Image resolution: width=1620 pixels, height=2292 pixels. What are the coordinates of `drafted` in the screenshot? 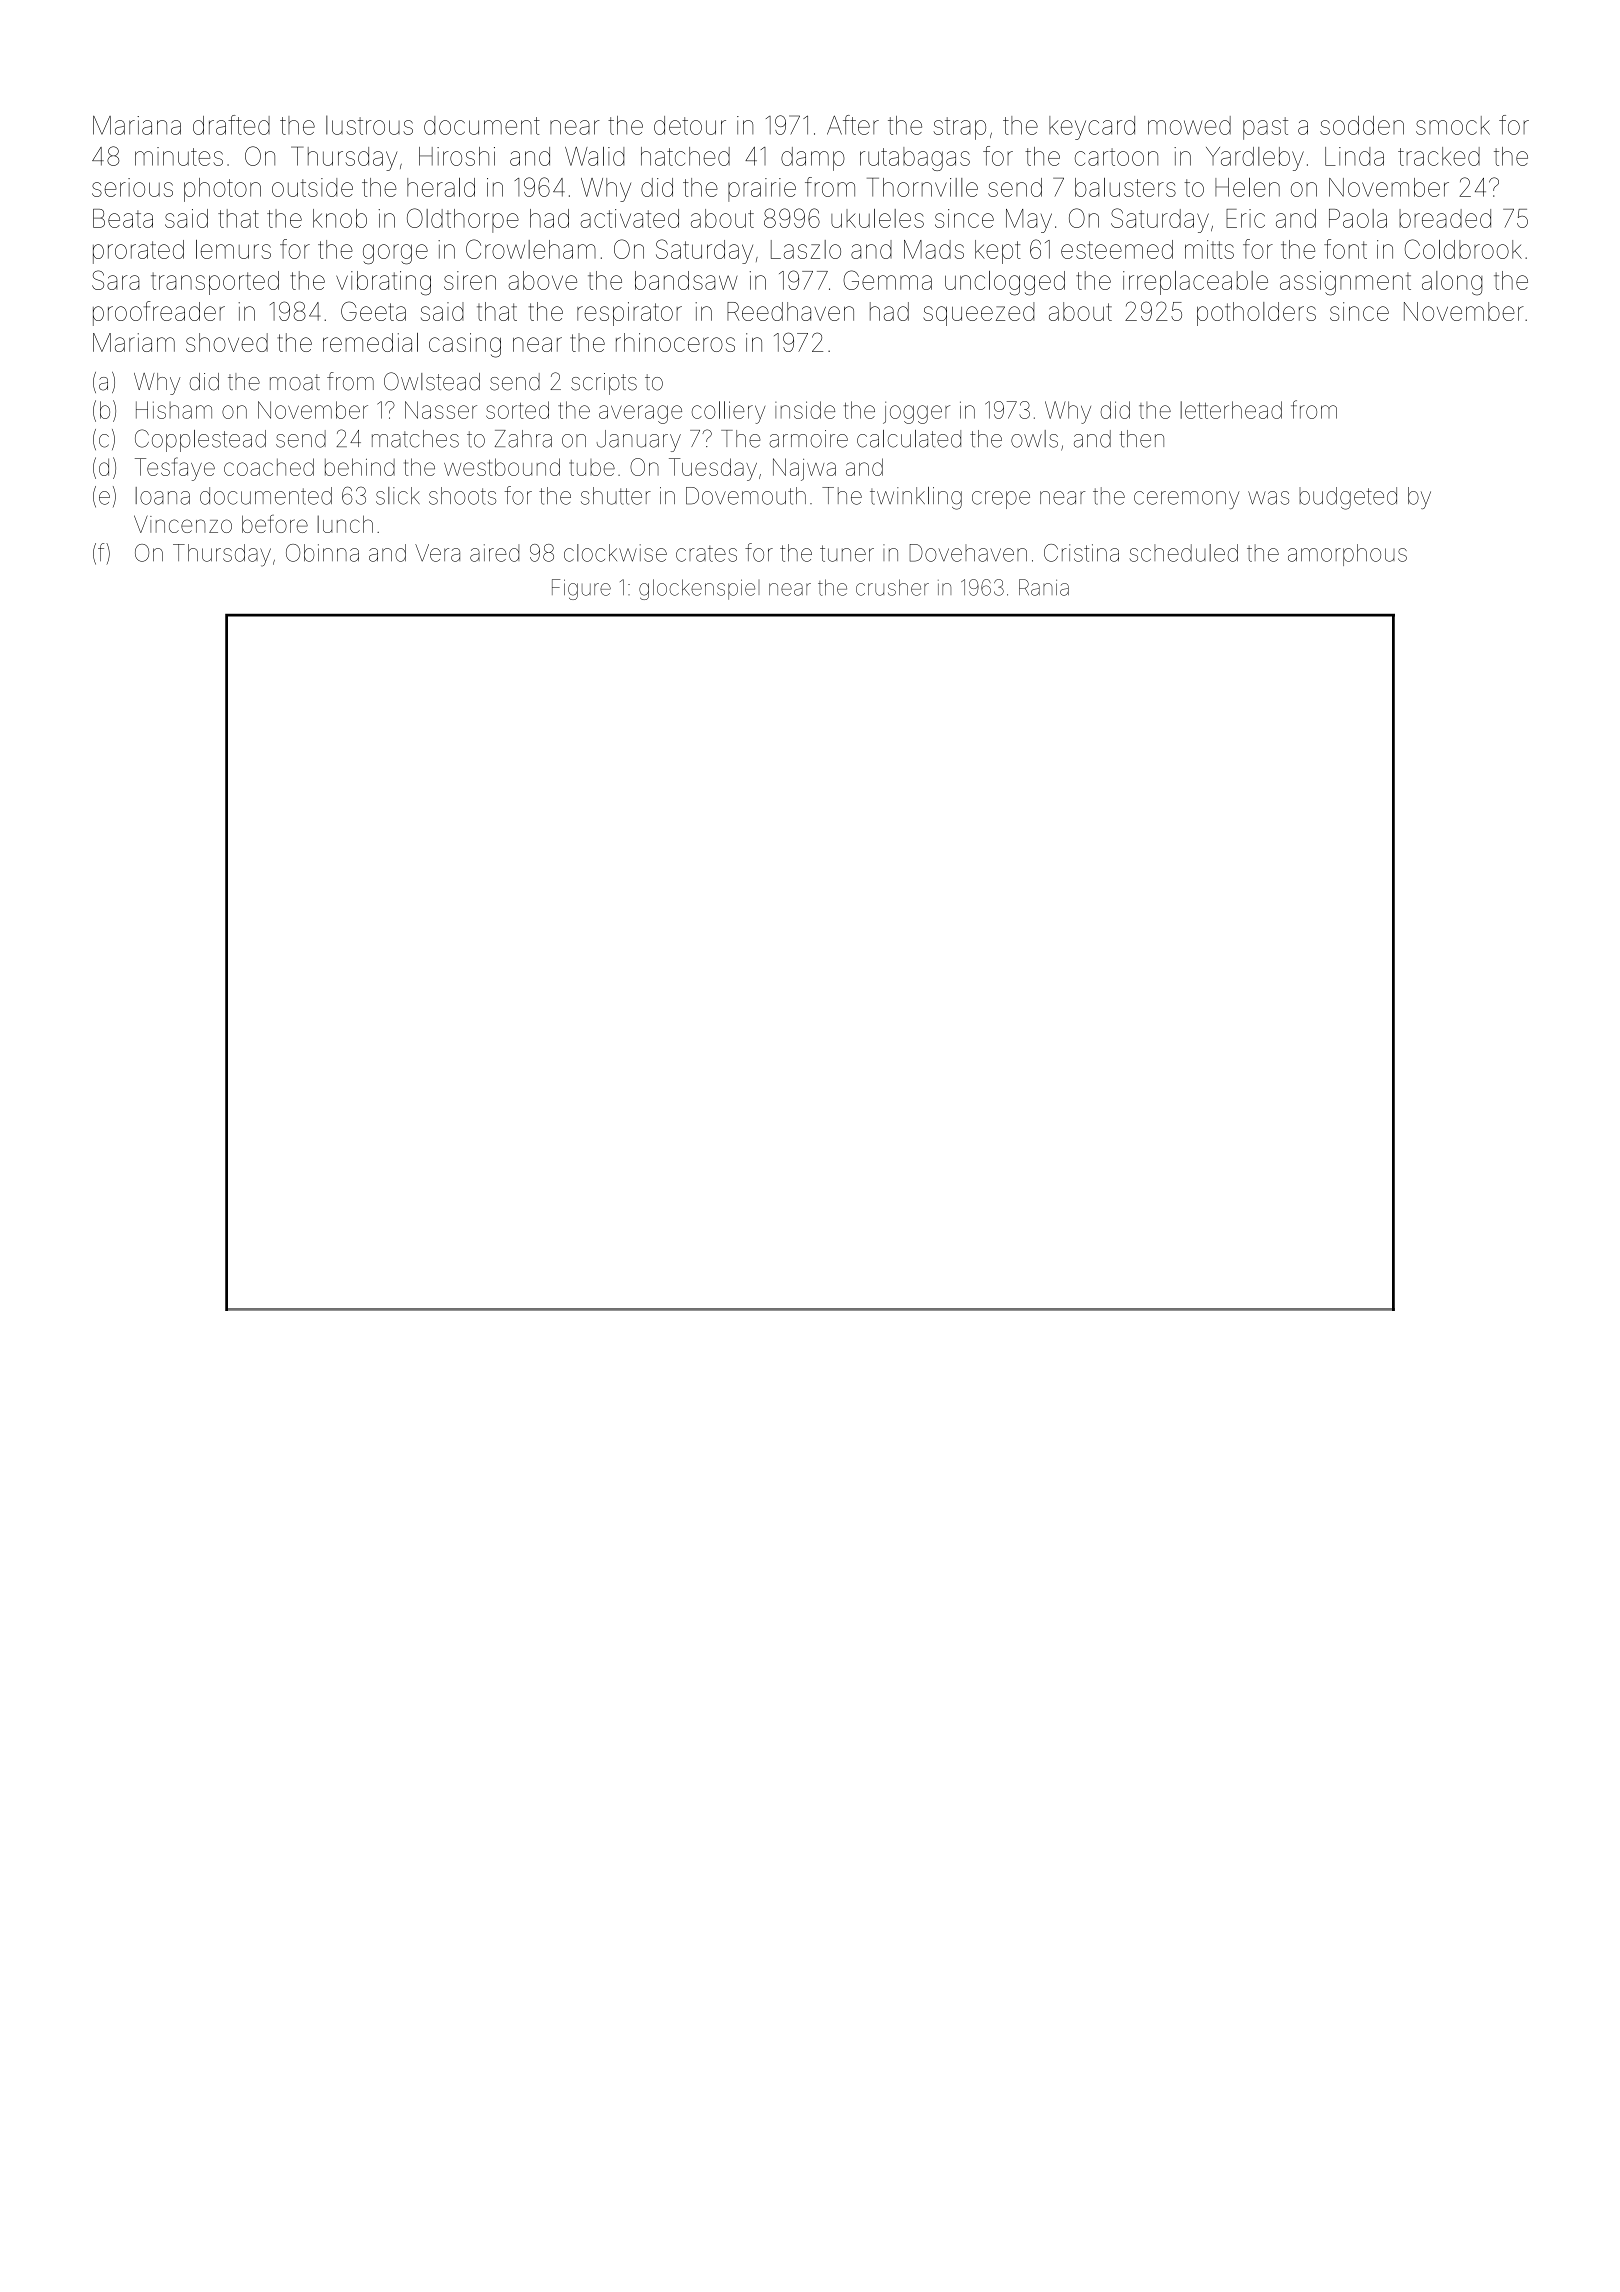 It's located at (231, 125).
